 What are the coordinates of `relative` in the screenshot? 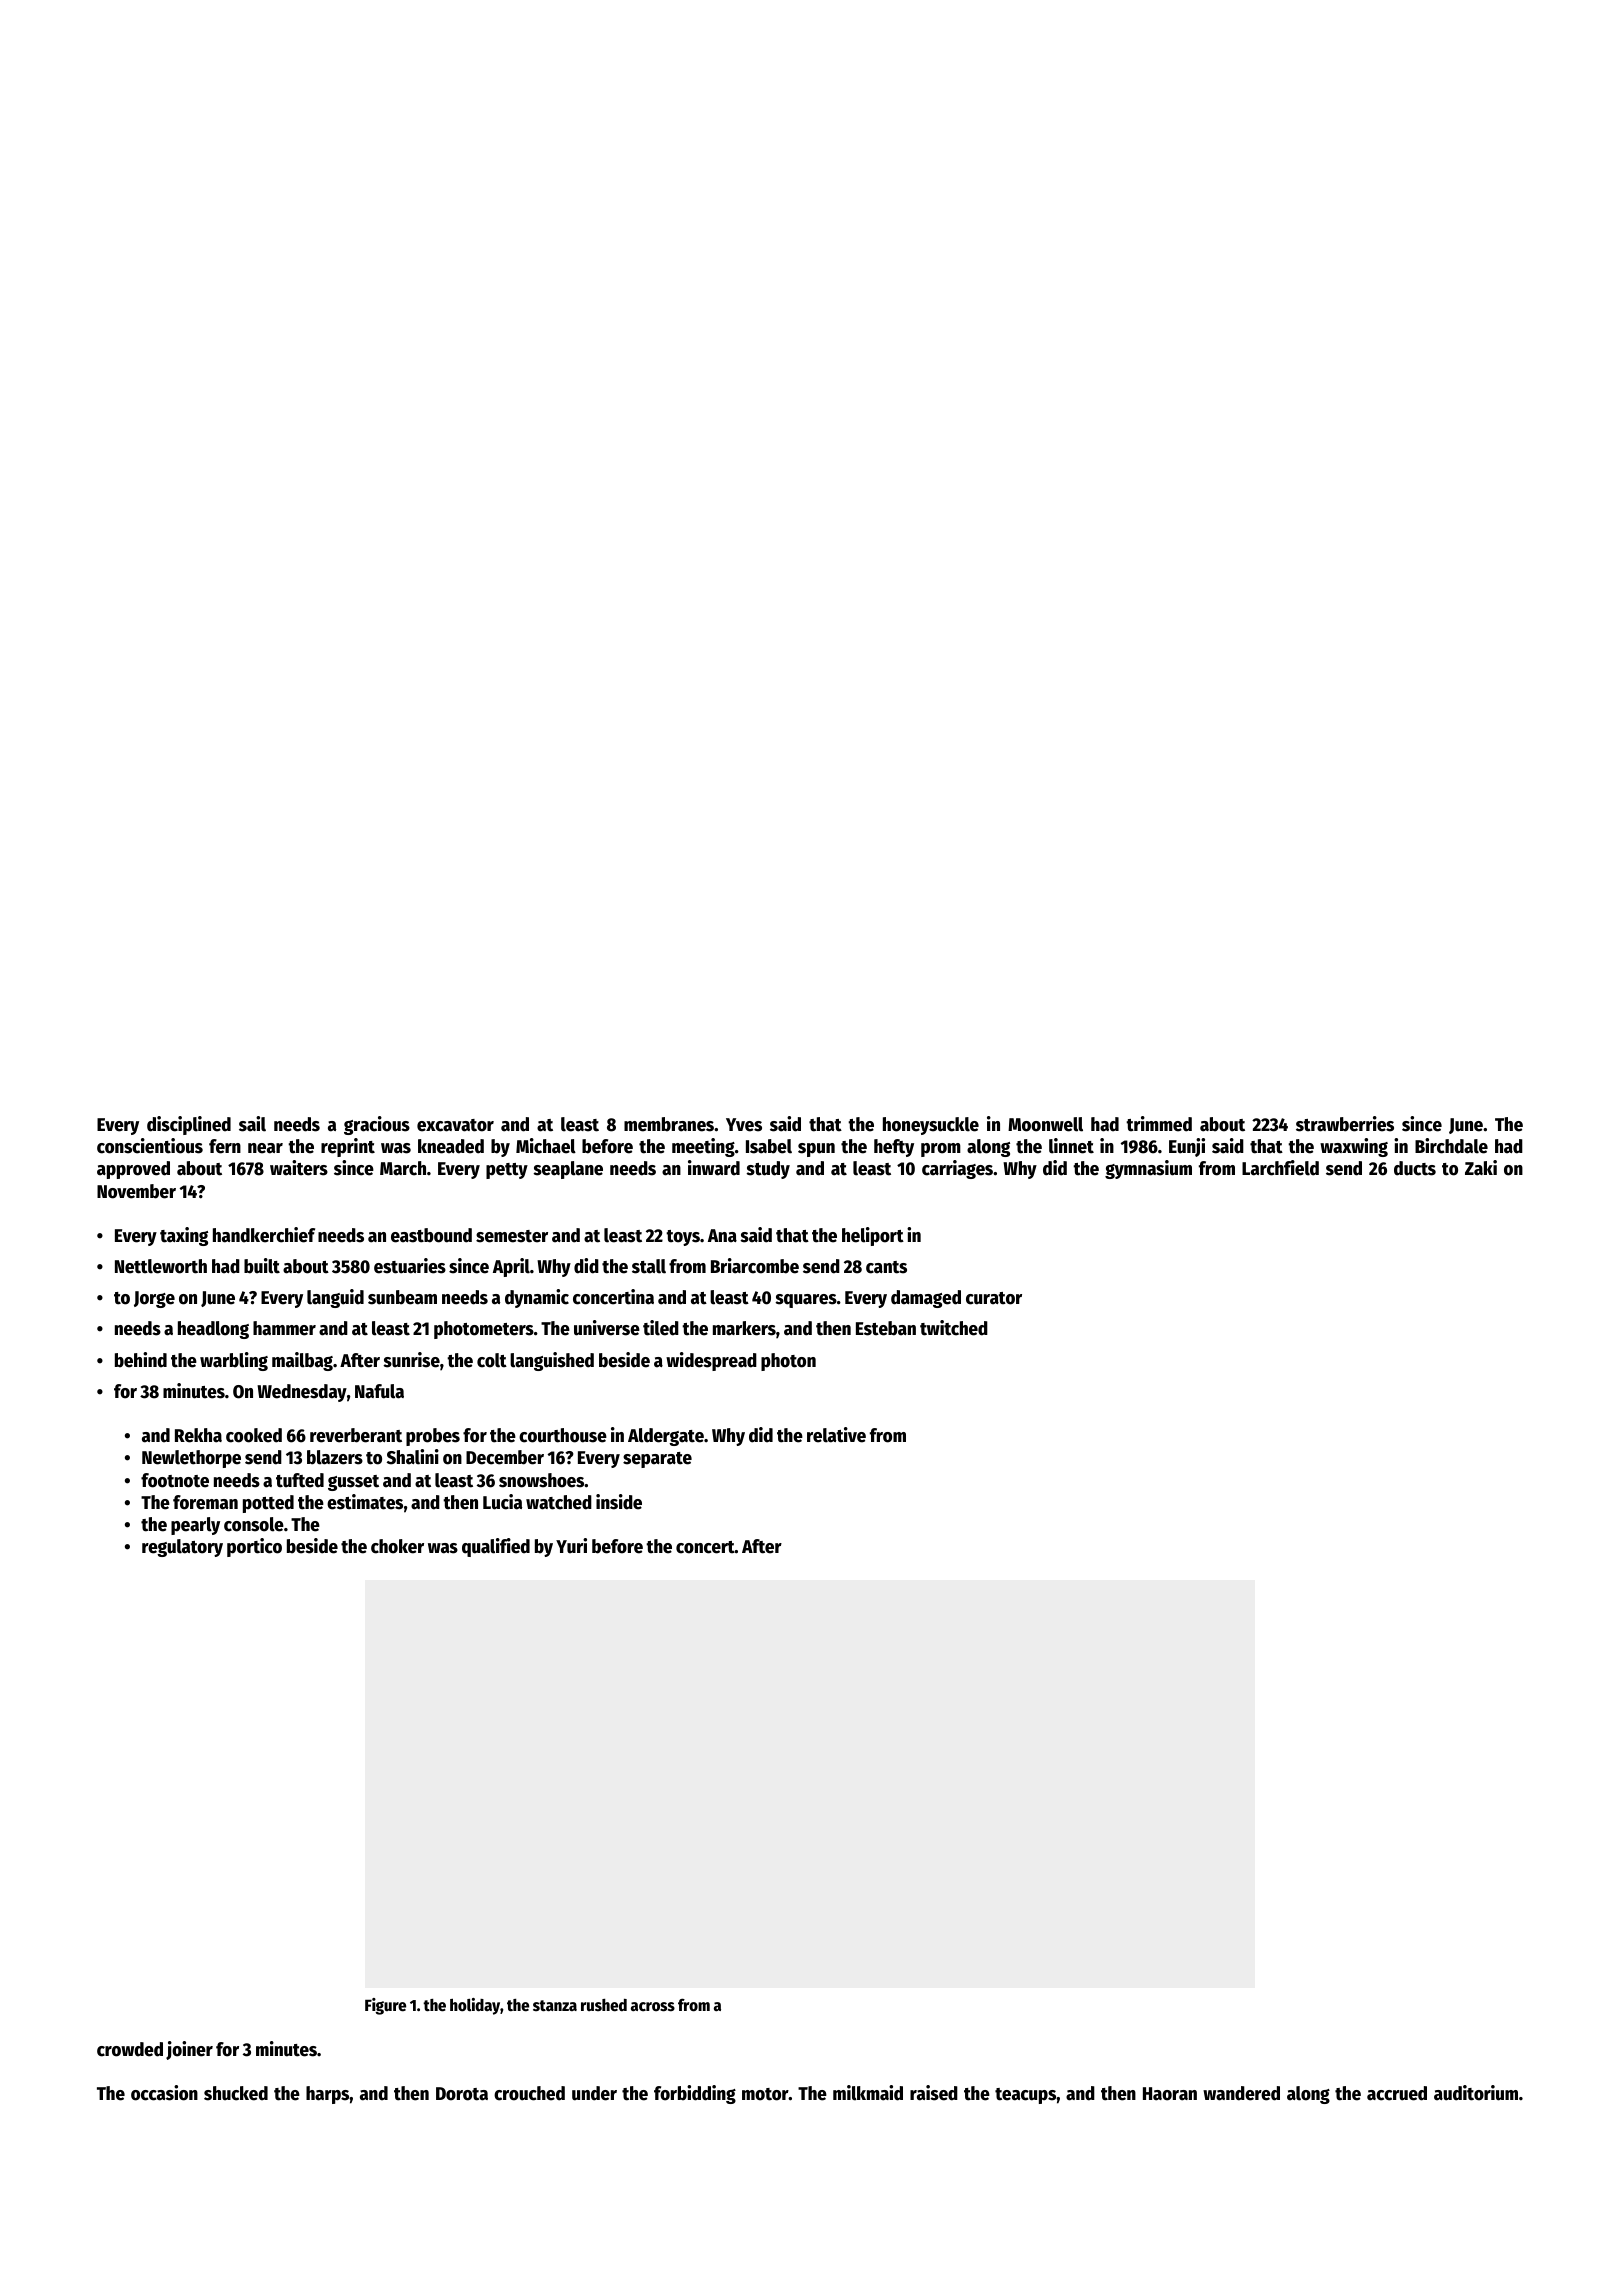 It's located at (836, 1435).
